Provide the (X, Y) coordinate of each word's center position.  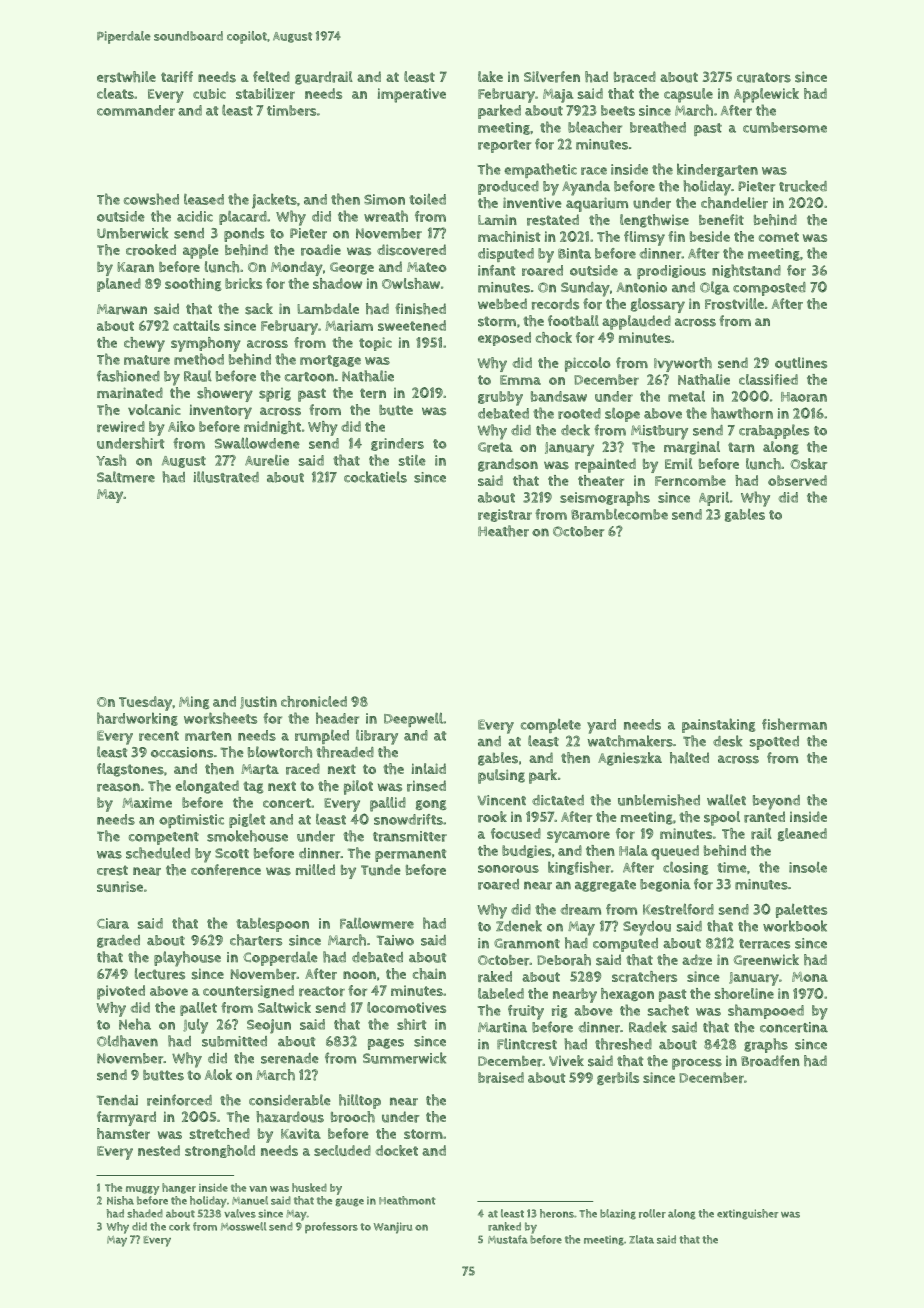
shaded (145, 1213)
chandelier (734, 203)
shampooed (766, 1011)
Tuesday (145, 703)
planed (119, 285)
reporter (504, 146)
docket (397, 1150)
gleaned (802, 834)
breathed (658, 127)
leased (204, 199)
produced (508, 188)
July (195, 1026)
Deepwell (413, 719)
